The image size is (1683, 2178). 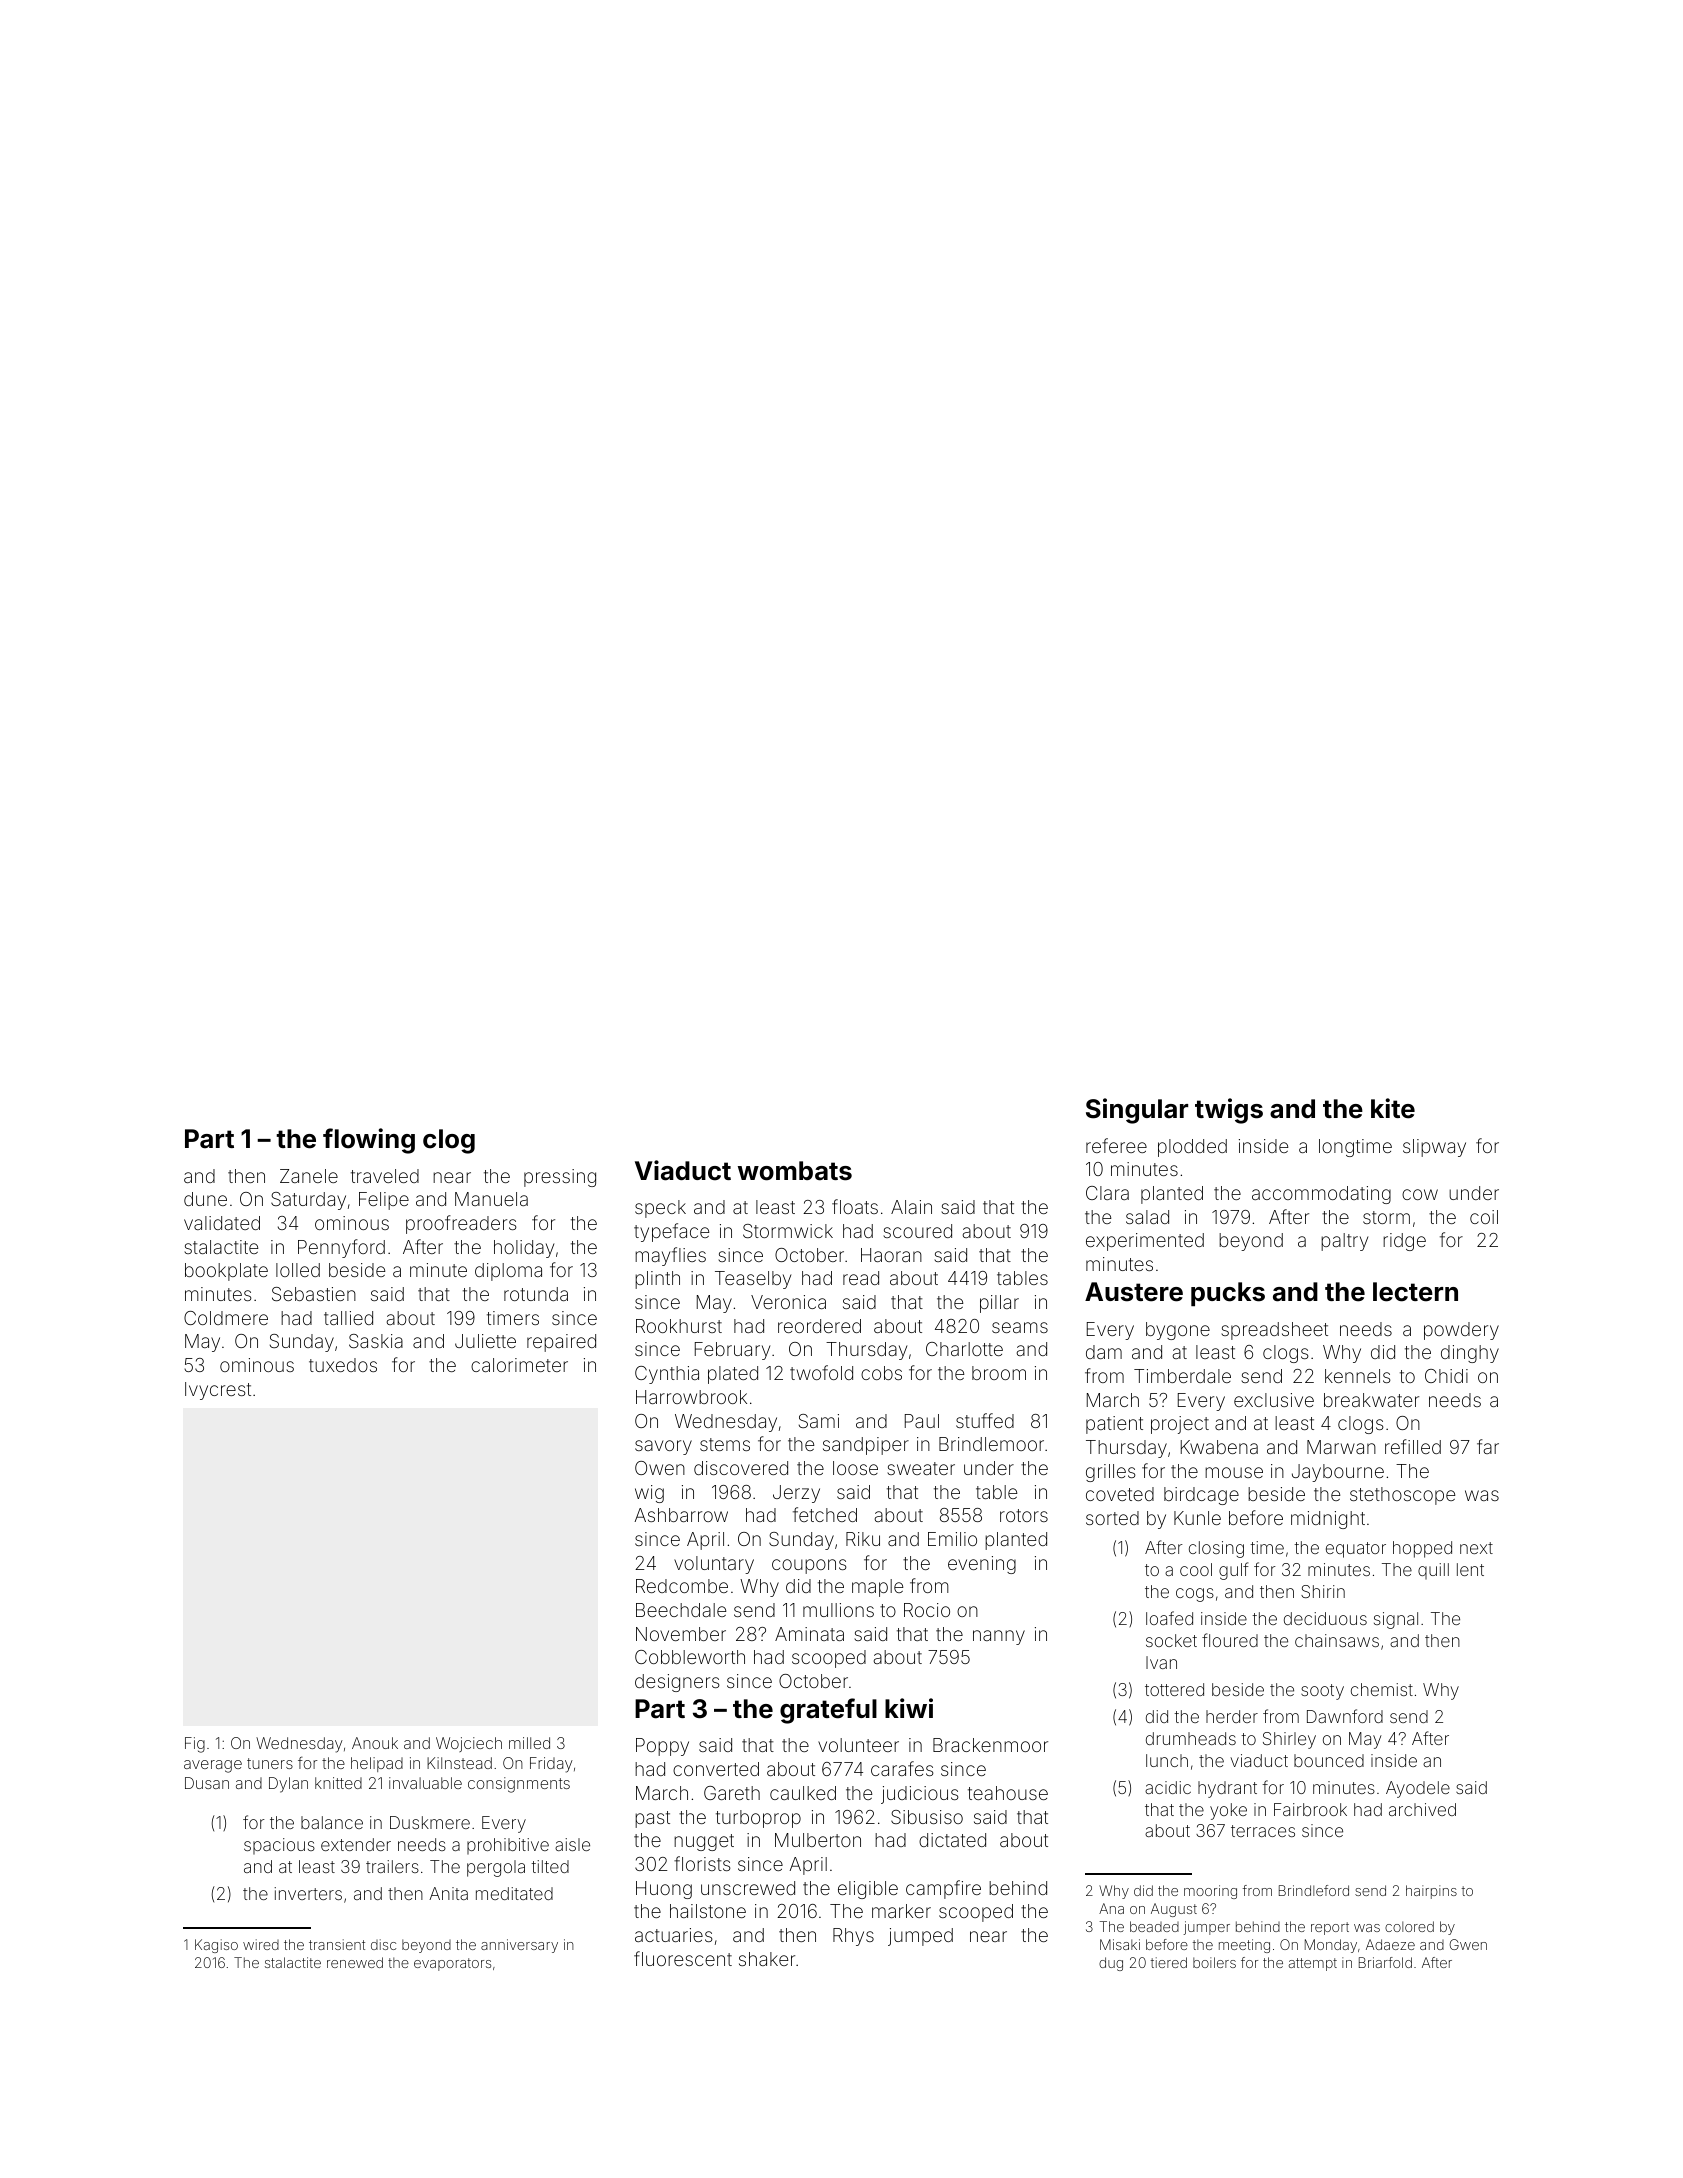 I want to click on Redcombe, so click(x=682, y=1586).
